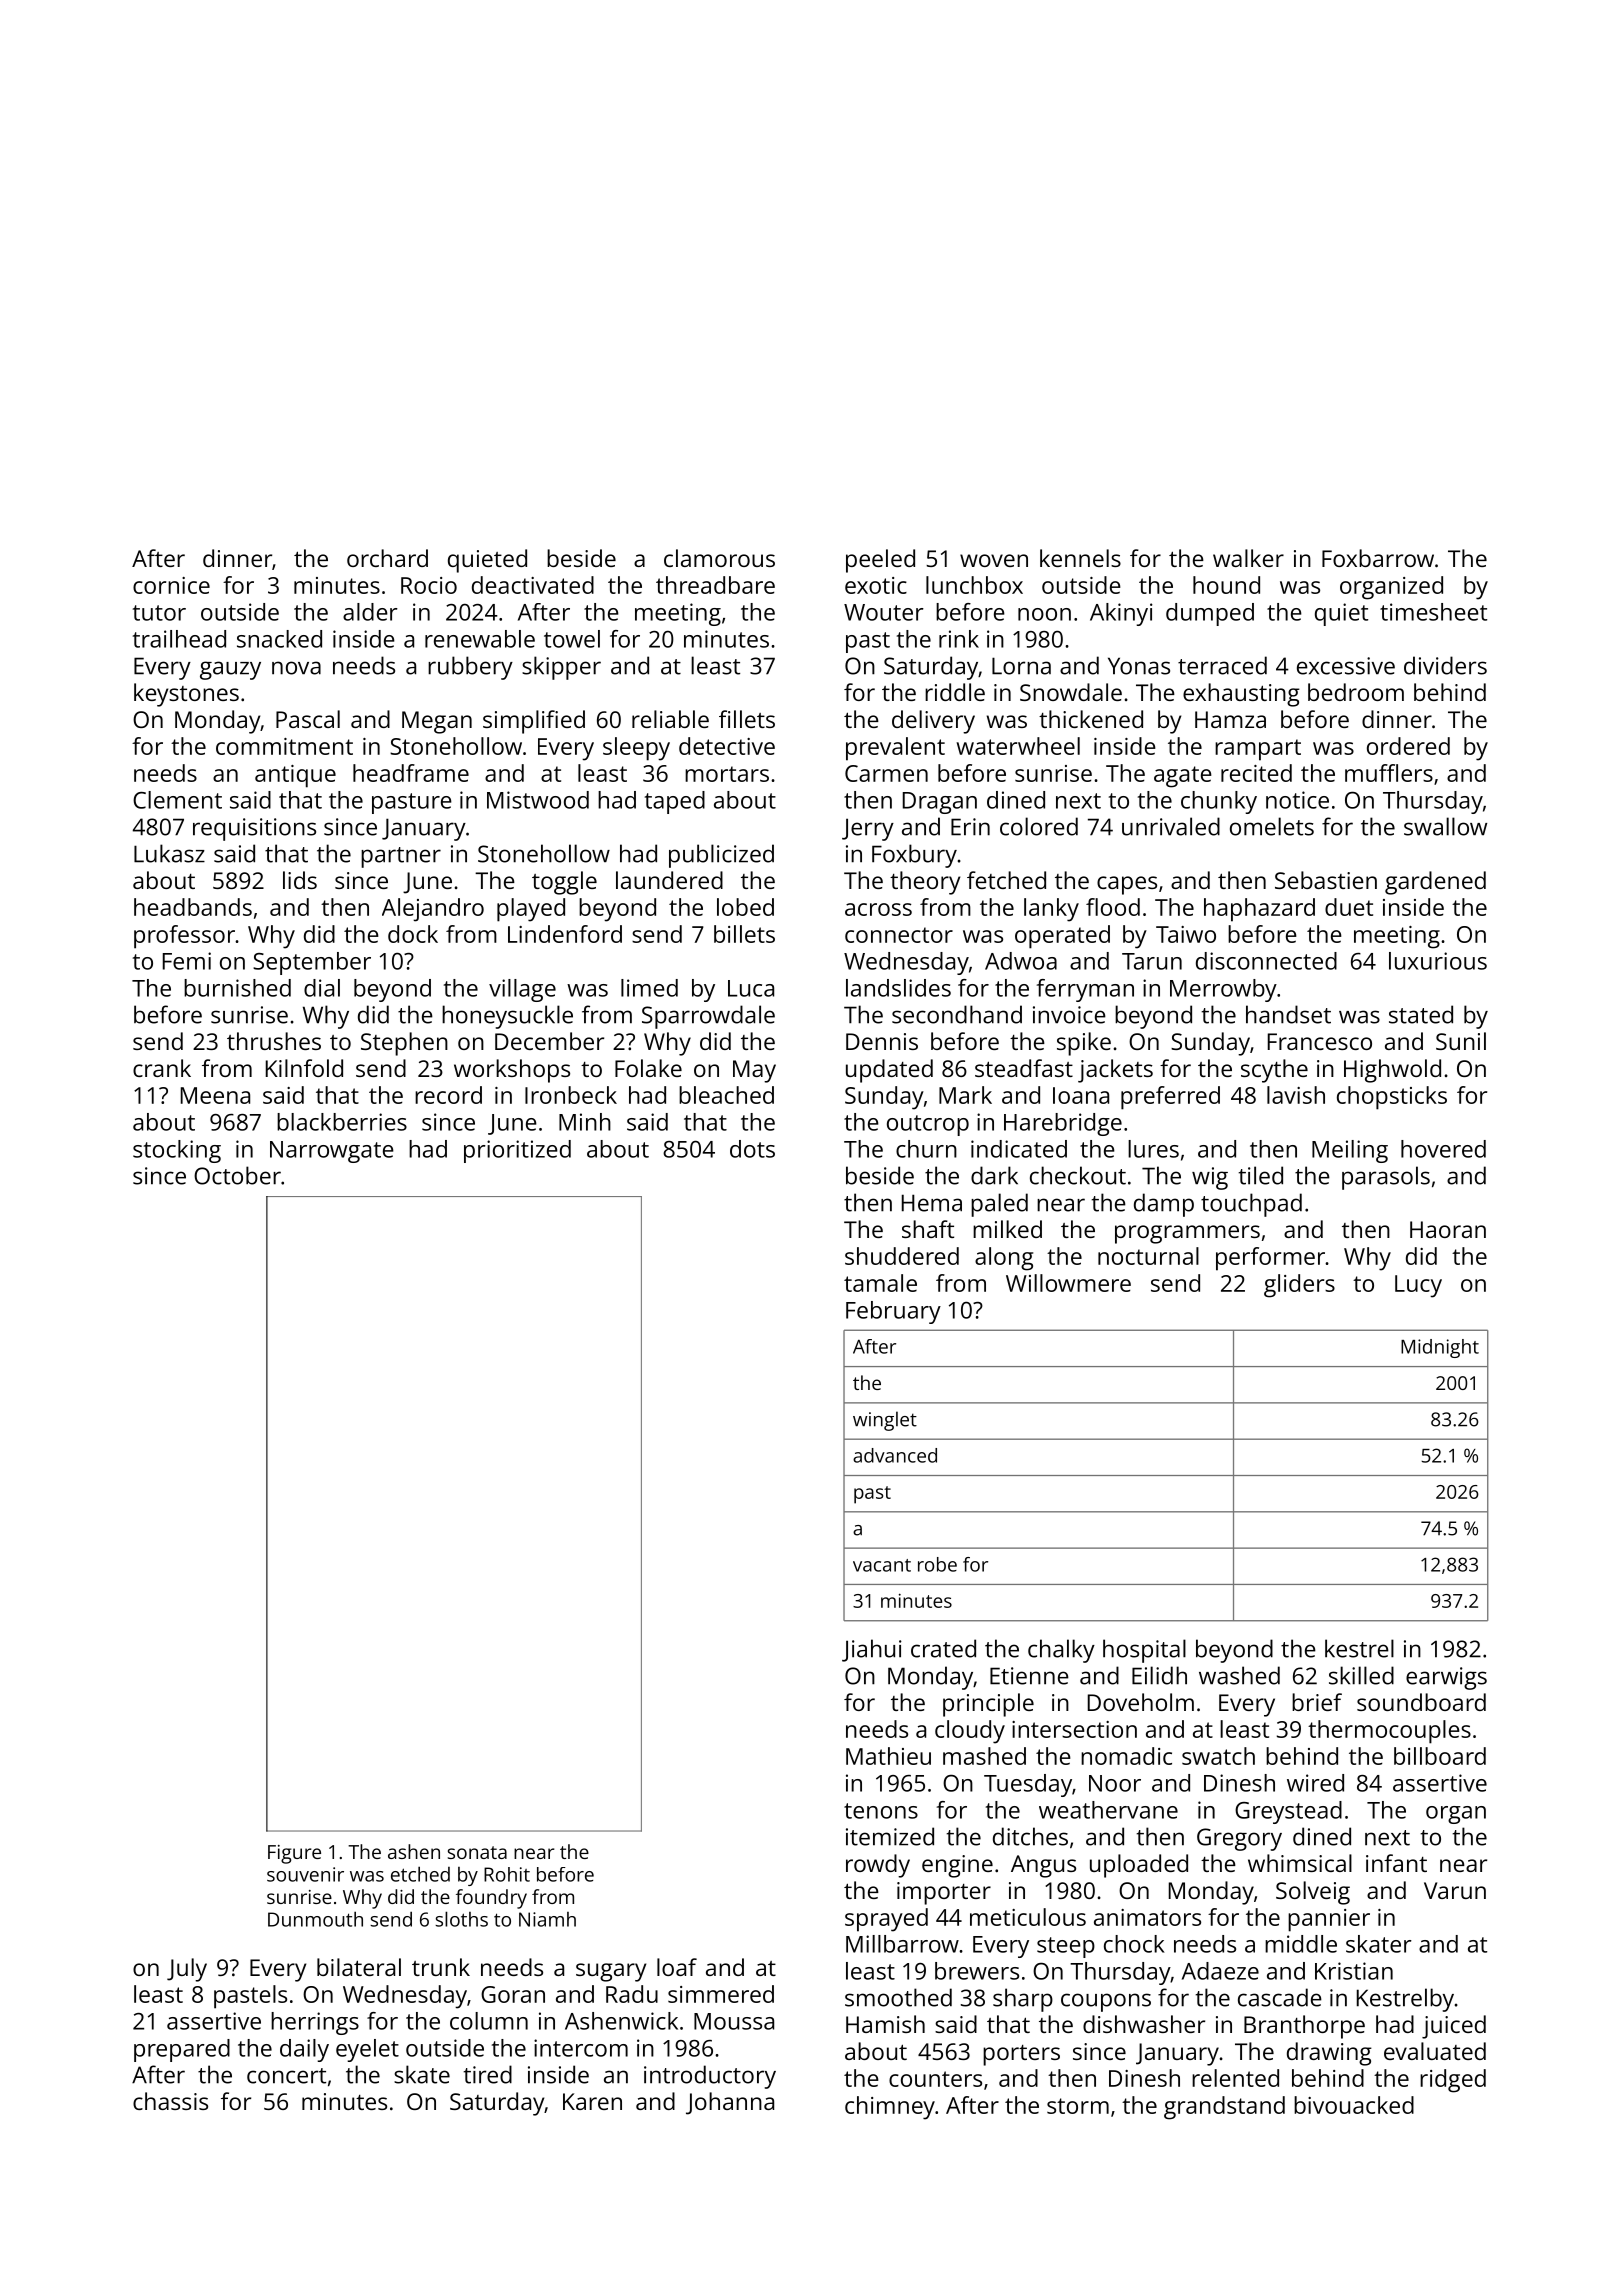 This document has width=1620, height=2292. What do you see at coordinates (1021, 961) in the document?
I see `Adwoa` at bounding box center [1021, 961].
